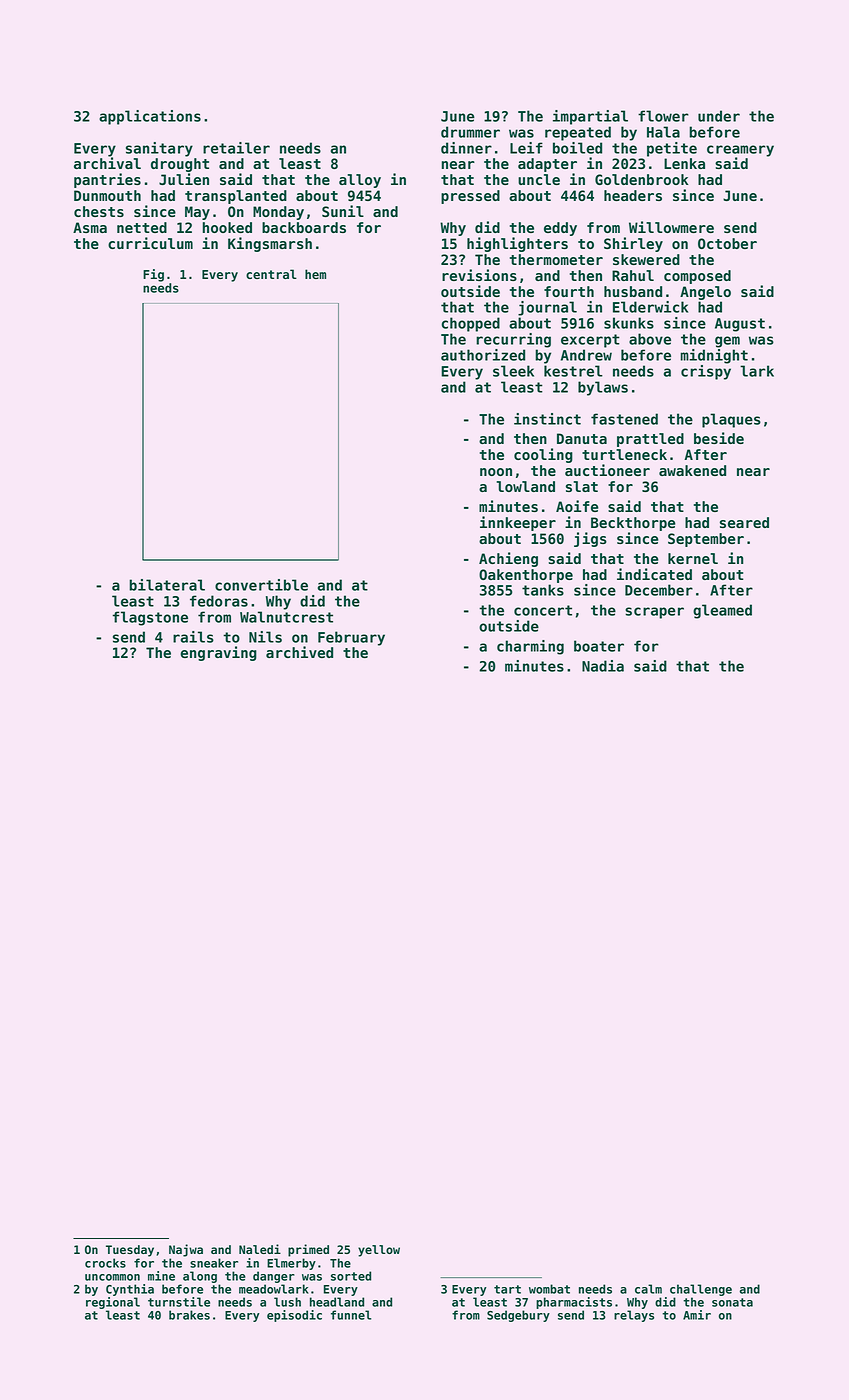 This page has width=849, height=1400. What do you see at coordinates (508, 559) in the page?
I see `Achieng` at bounding box center [508, 559].
